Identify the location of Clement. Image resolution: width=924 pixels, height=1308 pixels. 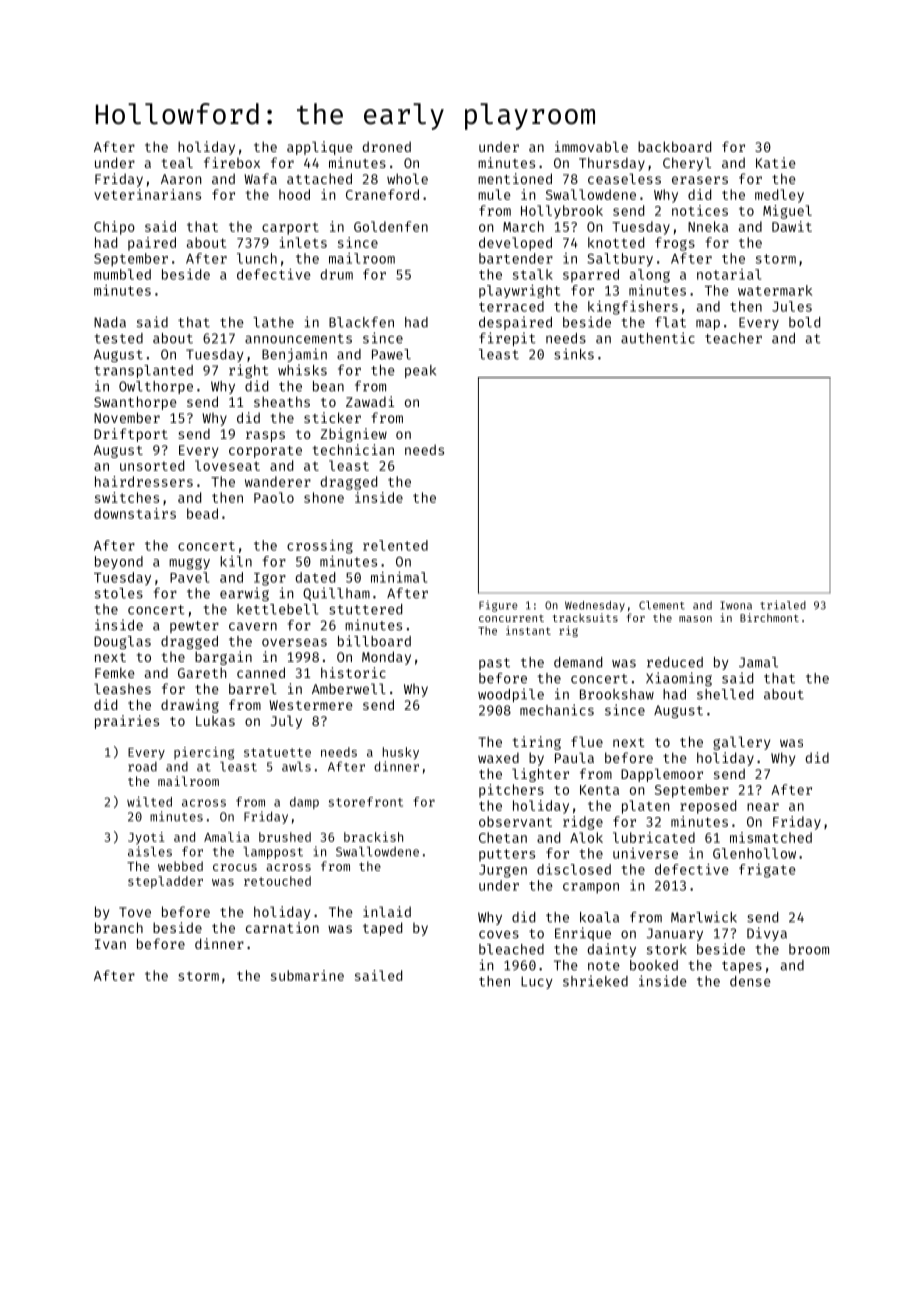
(662, 605).
